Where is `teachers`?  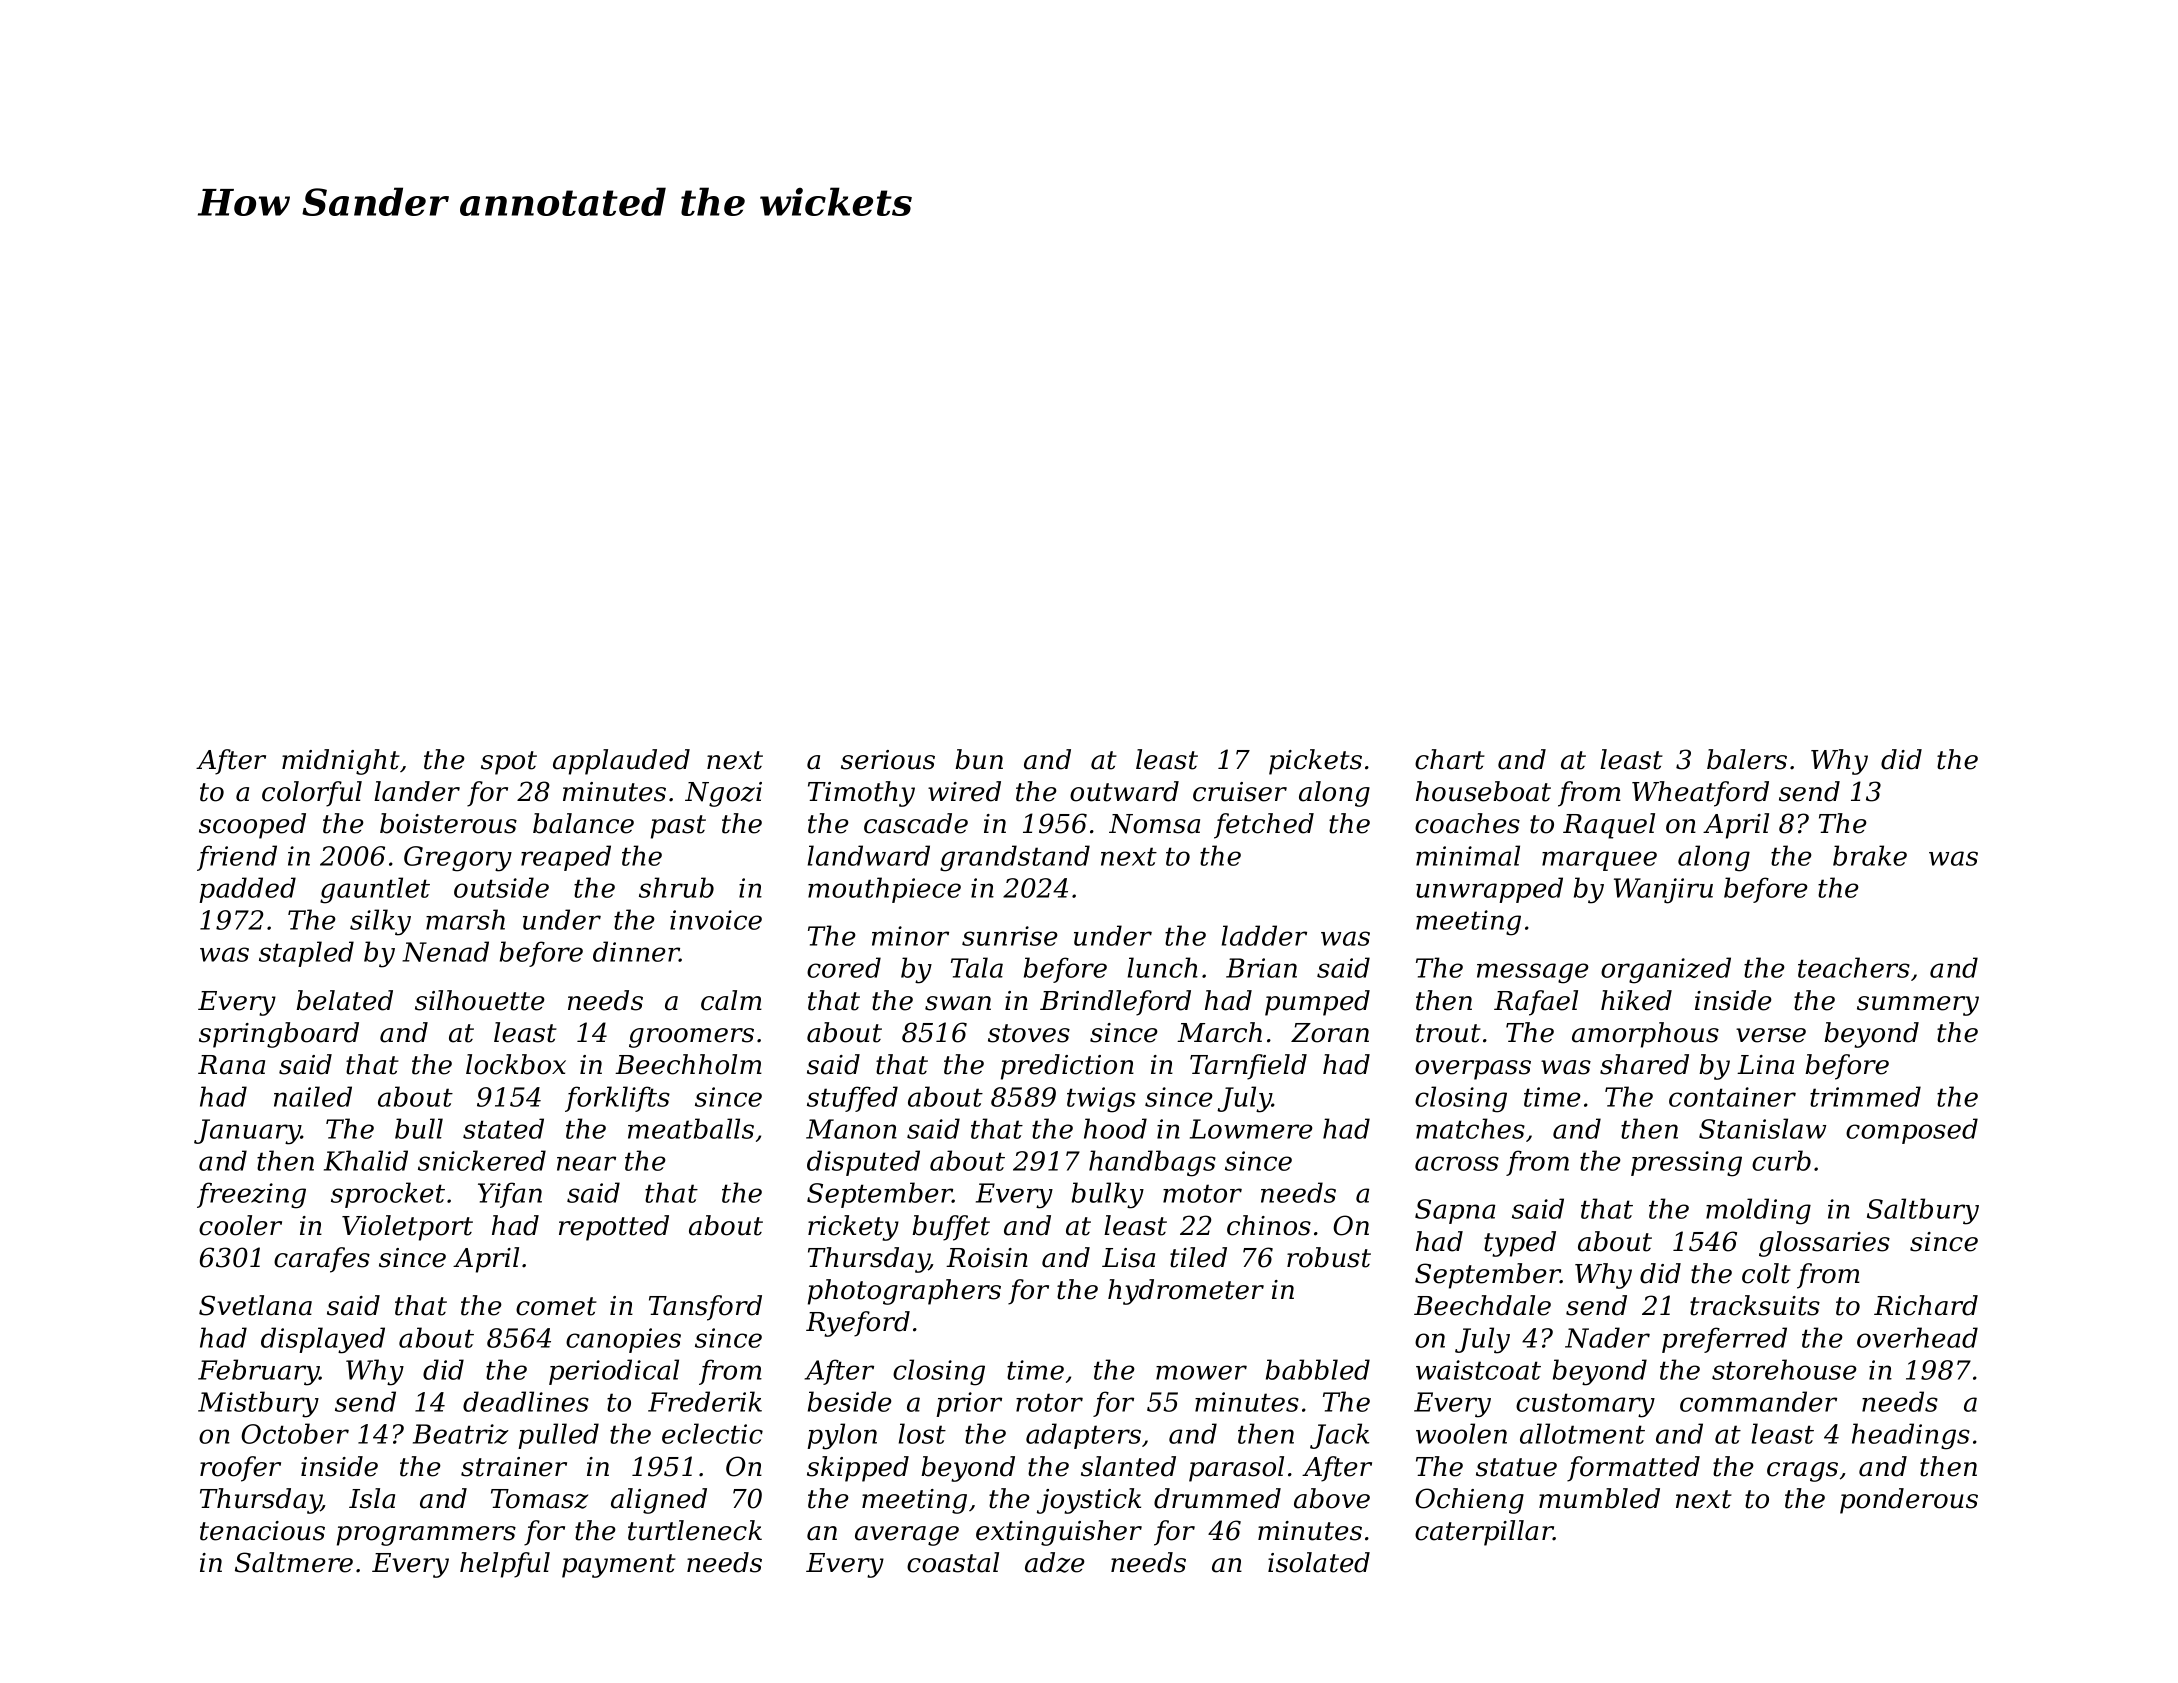 teachers is located at coordinates (1854, 967).
